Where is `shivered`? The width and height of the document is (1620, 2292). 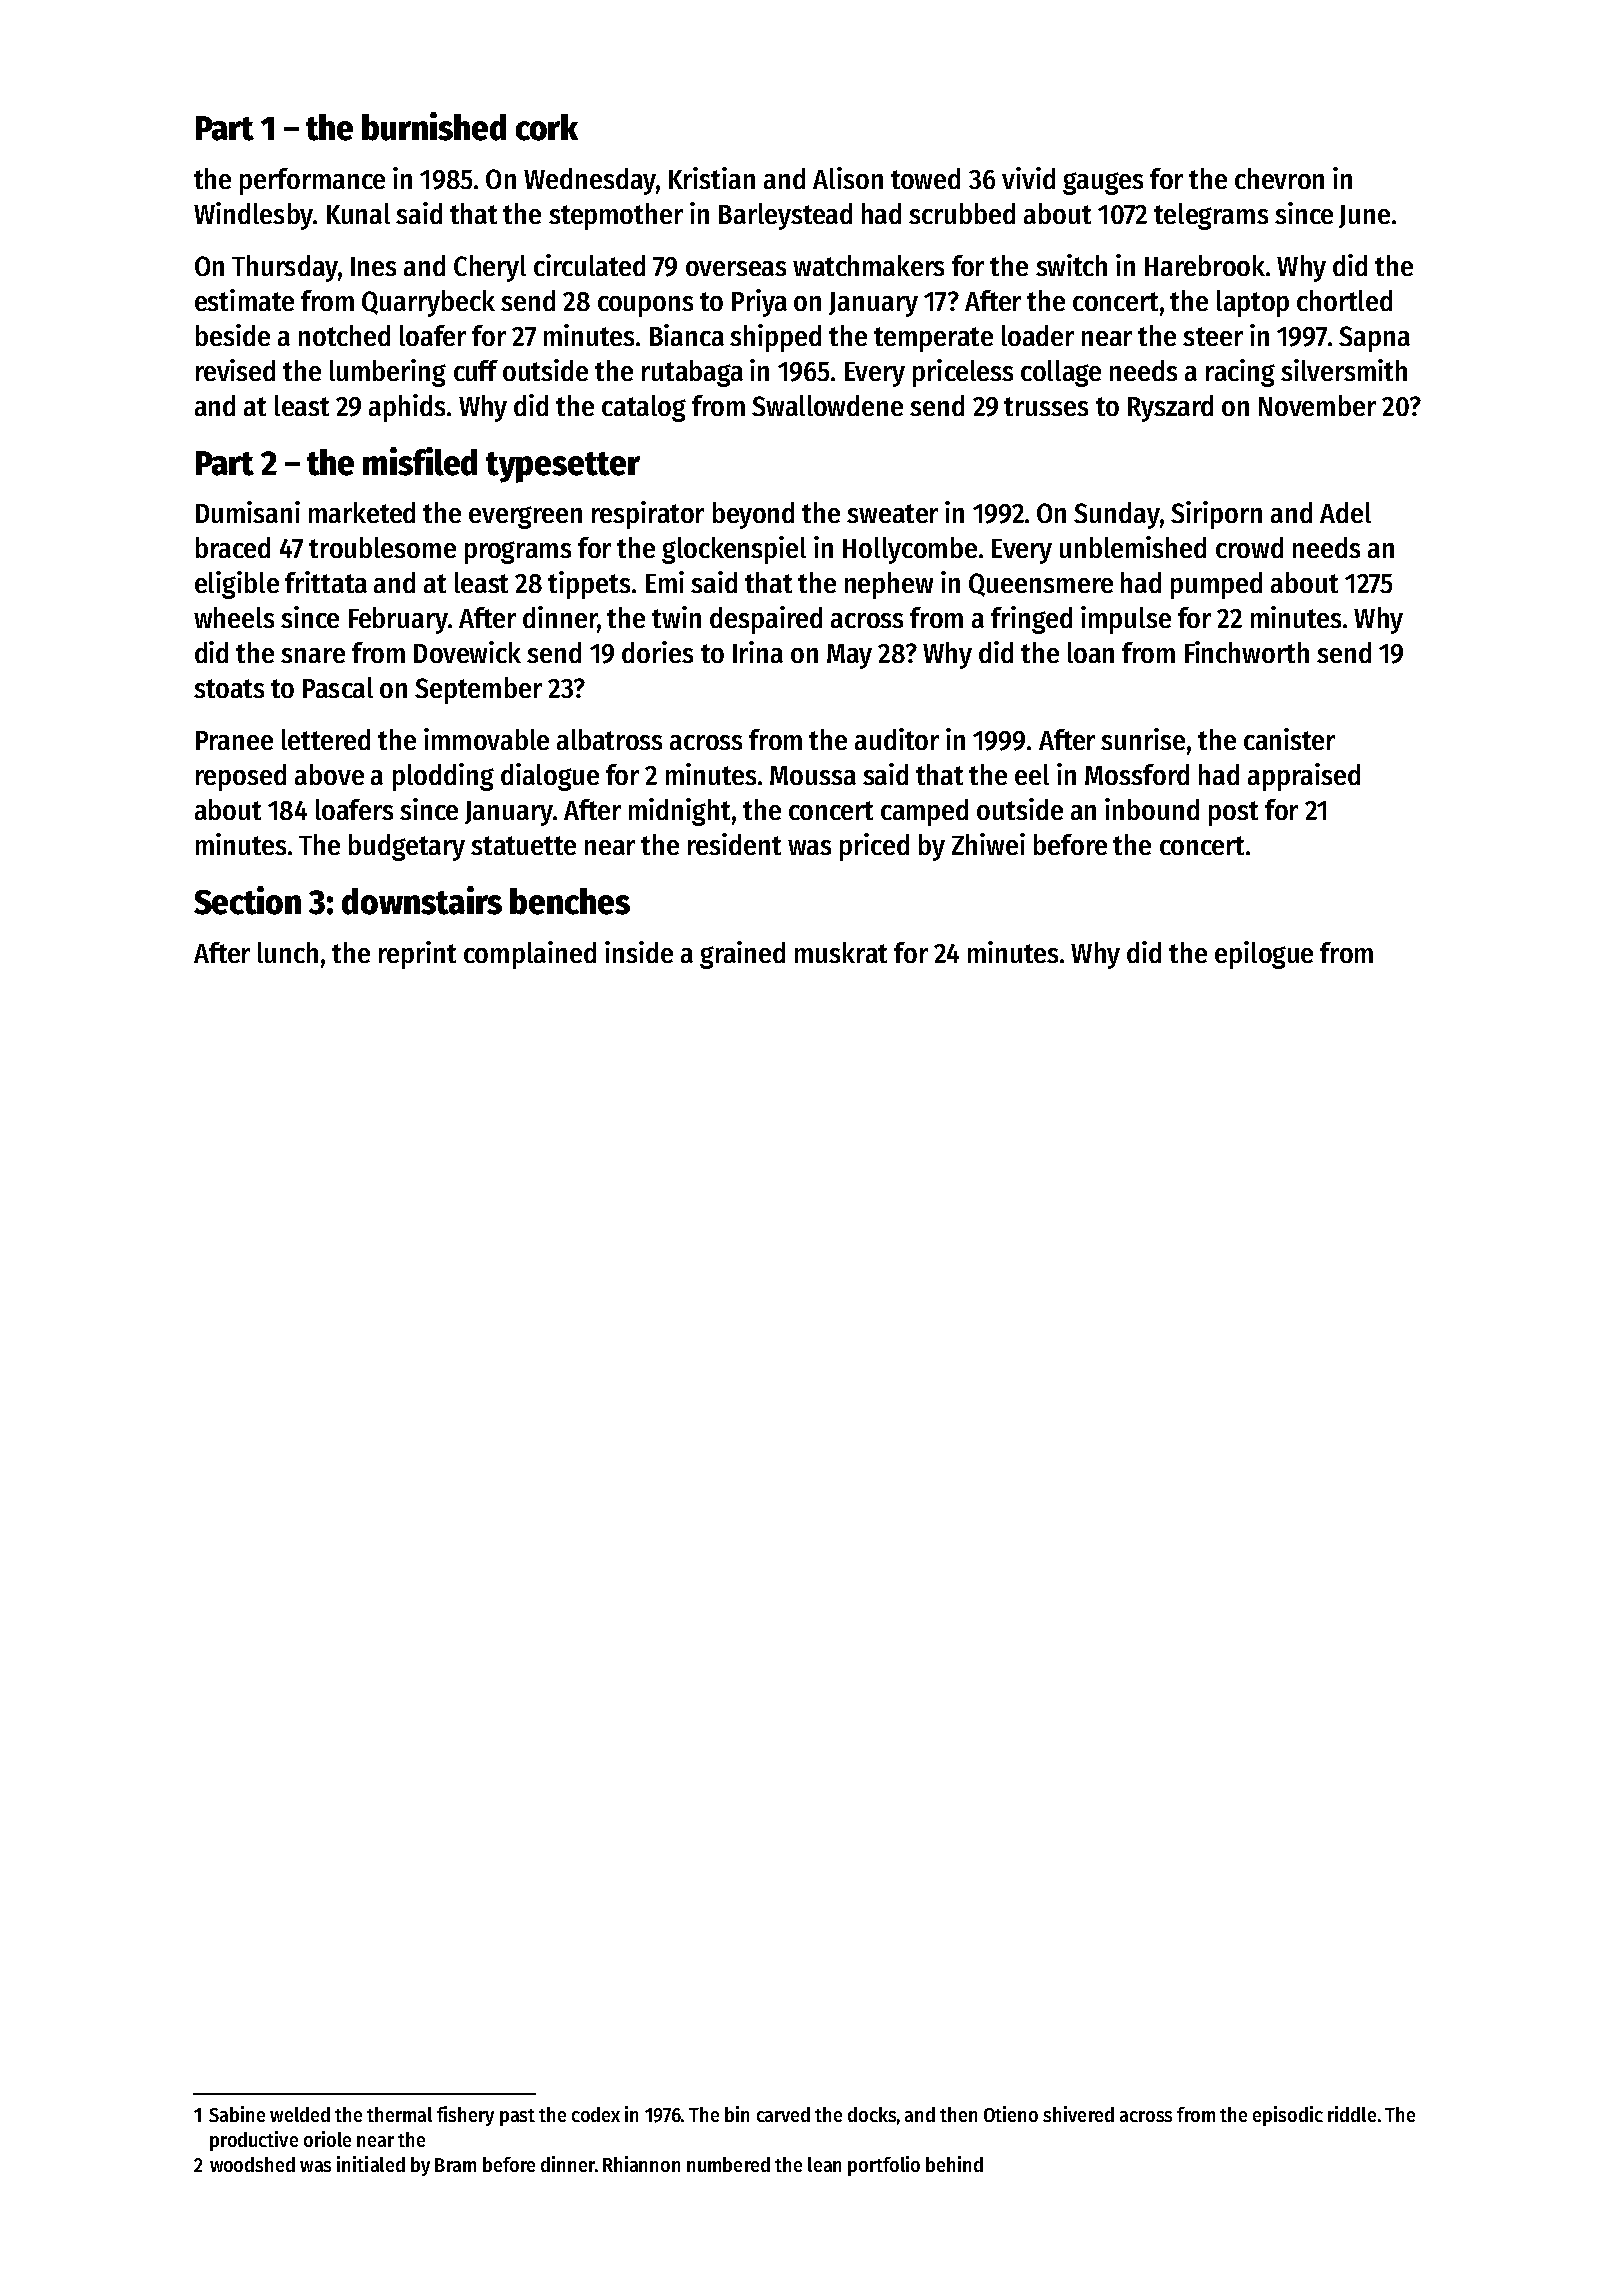
shivered is located at coordinates (1078, 2114).
